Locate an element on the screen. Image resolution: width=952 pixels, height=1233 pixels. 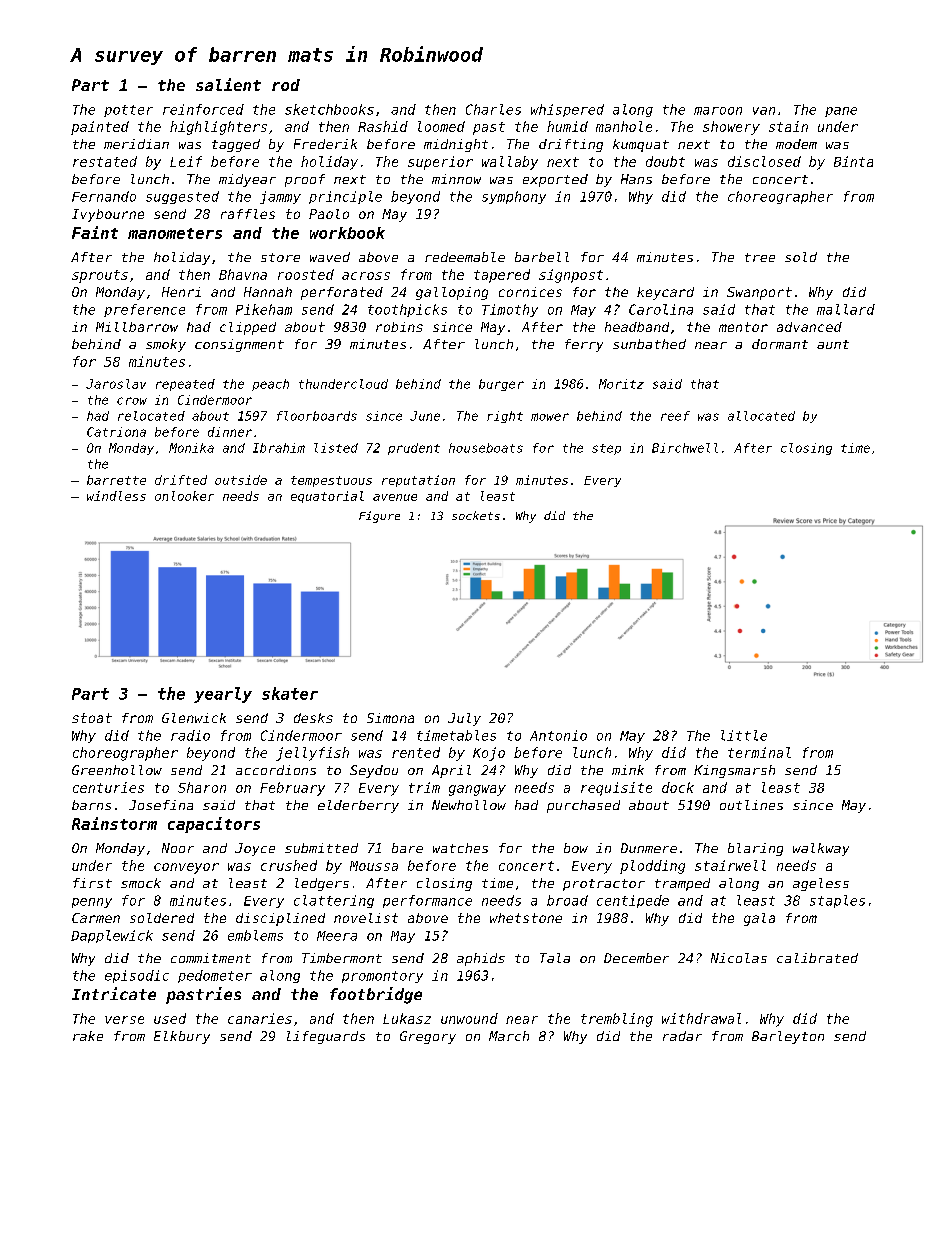
step is located at coordinates (606, 449).
